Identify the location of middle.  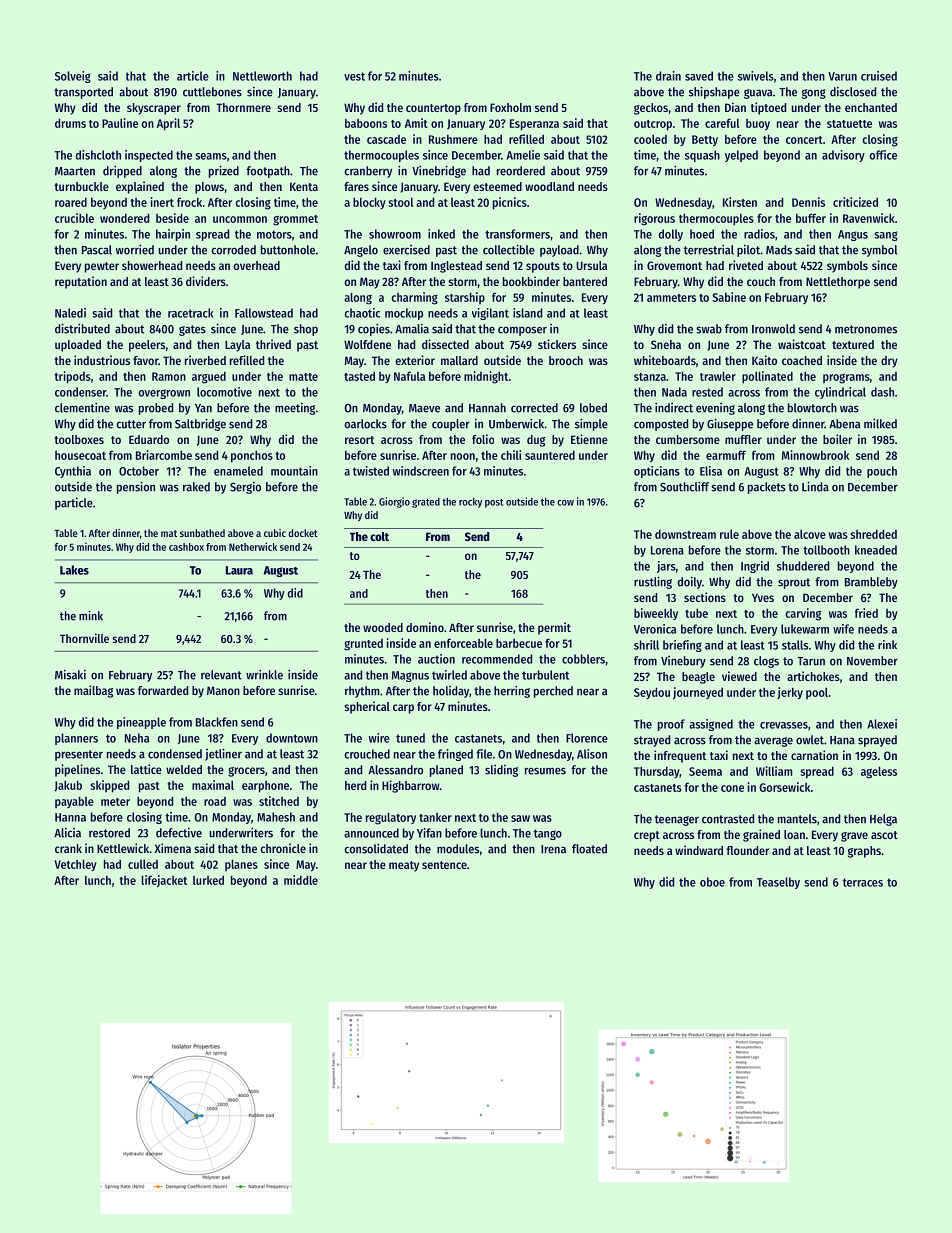
(301, 880).
